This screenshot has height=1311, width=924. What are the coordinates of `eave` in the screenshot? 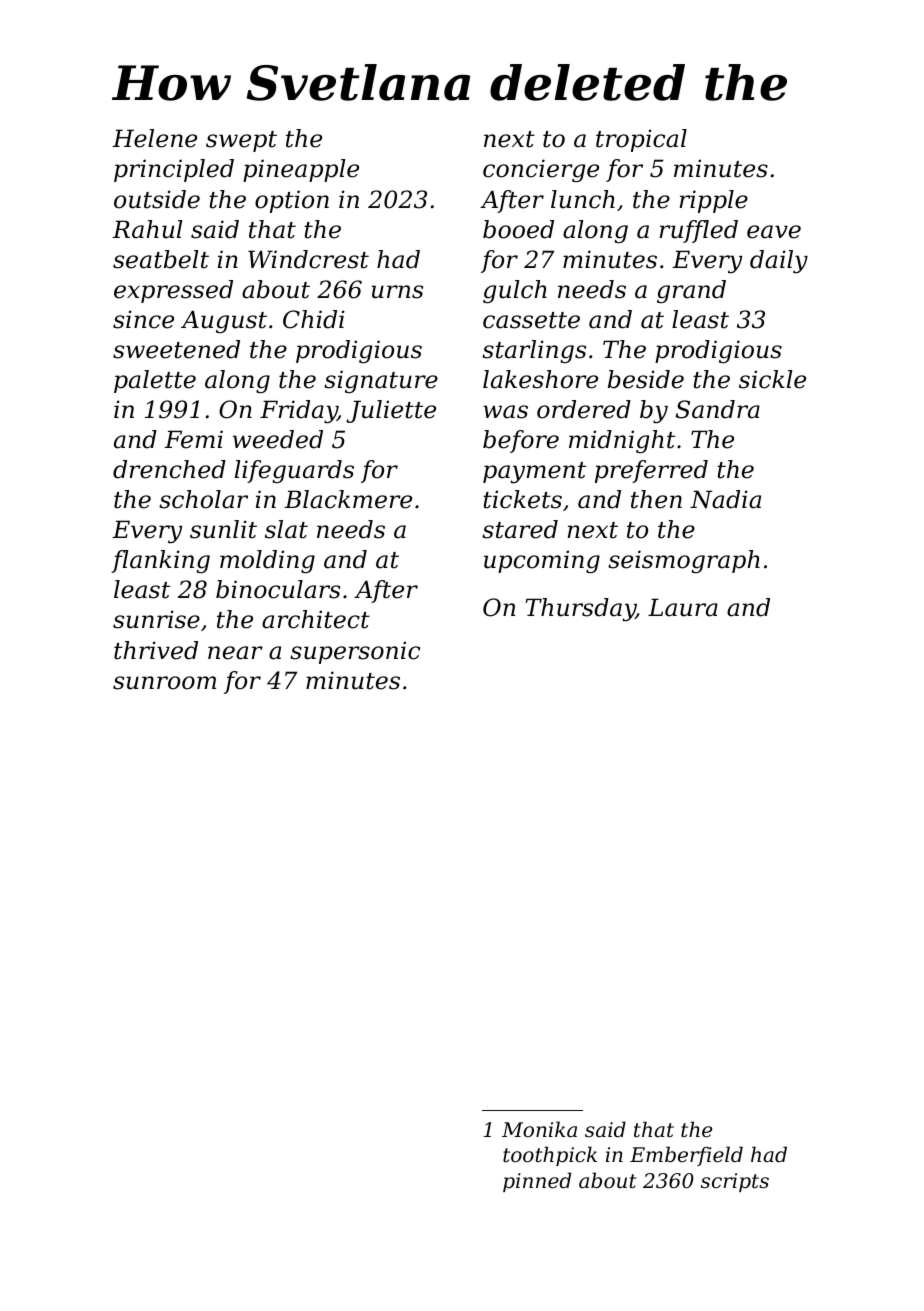 It's located at (774, 232).
